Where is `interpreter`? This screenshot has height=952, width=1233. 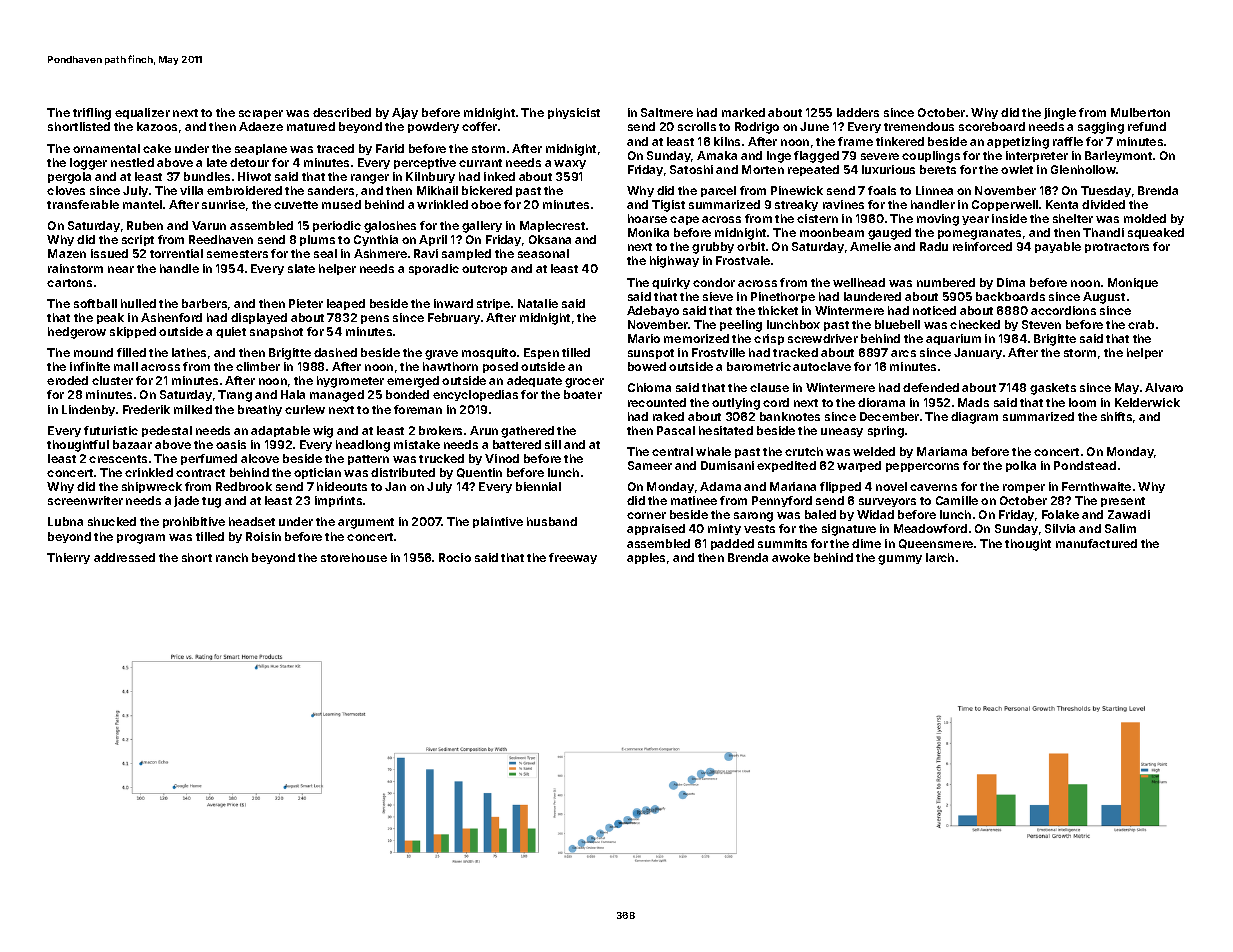
interpreter is located at coordinates (1037, 156).
